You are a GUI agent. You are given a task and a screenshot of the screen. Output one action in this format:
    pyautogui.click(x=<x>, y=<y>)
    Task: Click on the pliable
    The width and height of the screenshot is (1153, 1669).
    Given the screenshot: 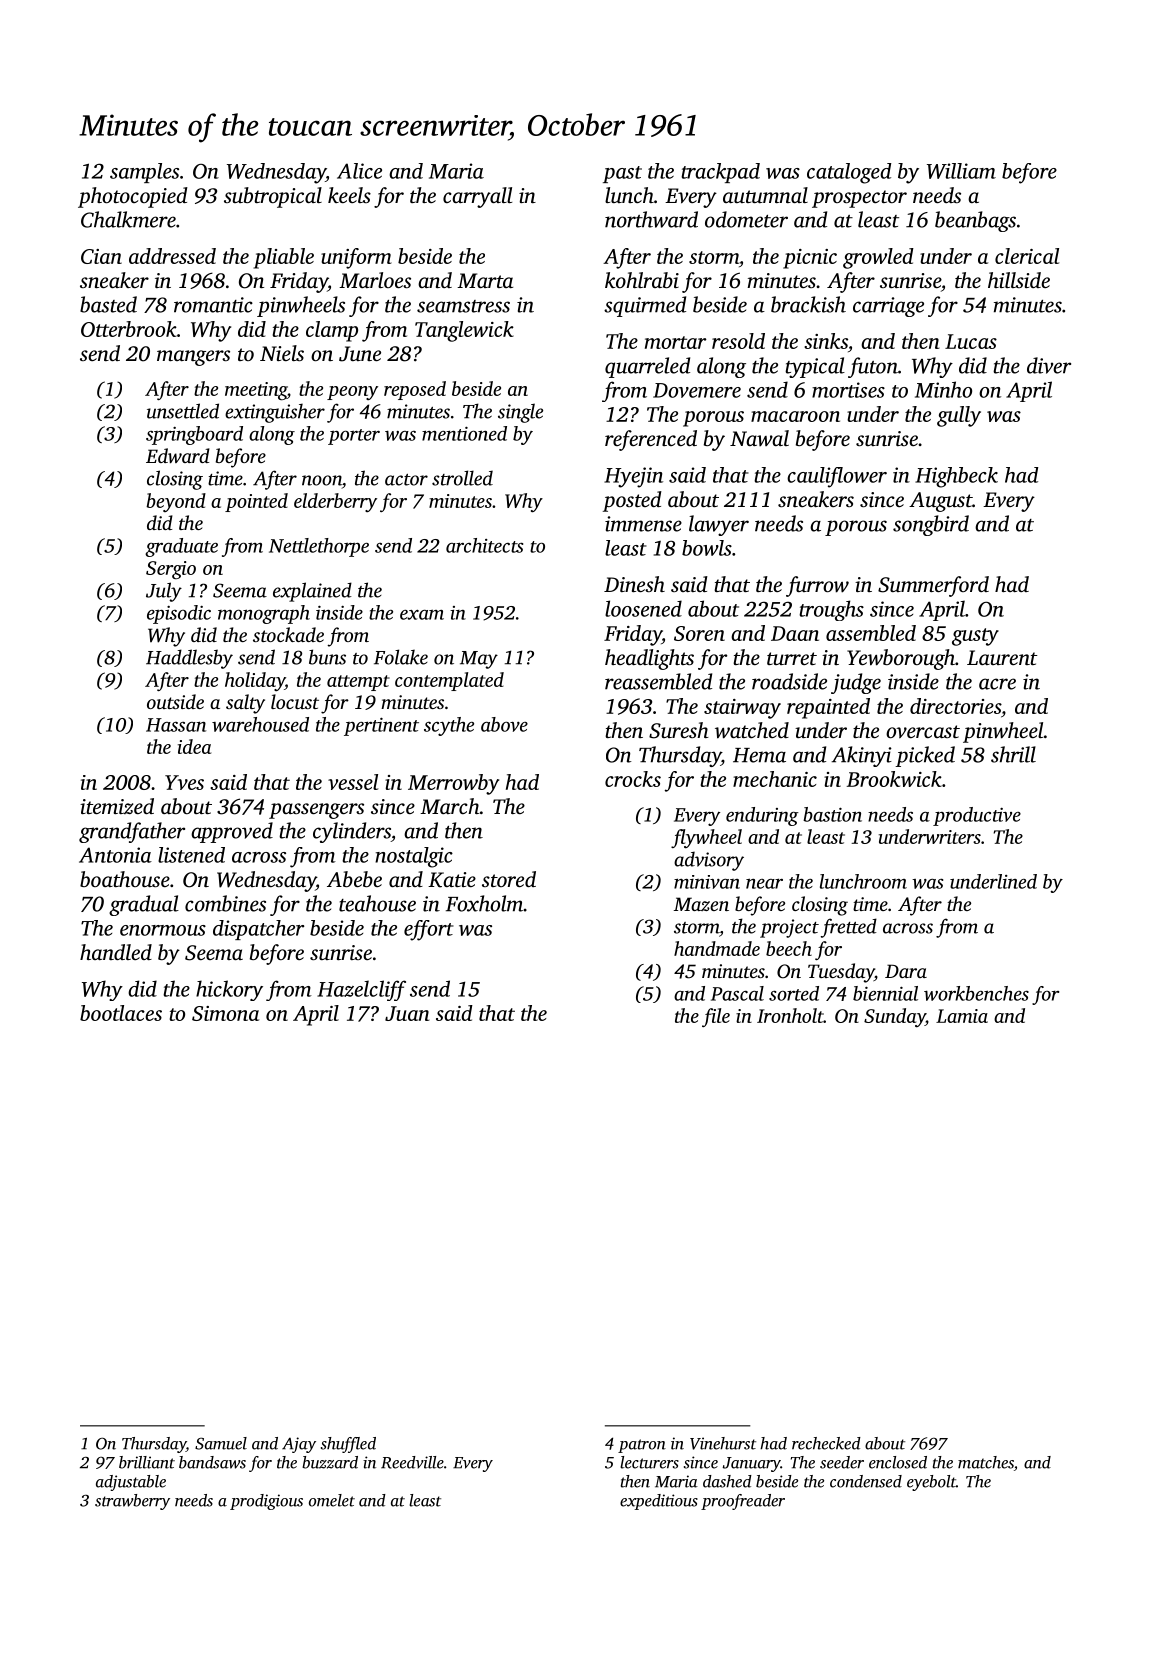 What is the action you would take?
    pyautogui.click(x=283, y=258)
